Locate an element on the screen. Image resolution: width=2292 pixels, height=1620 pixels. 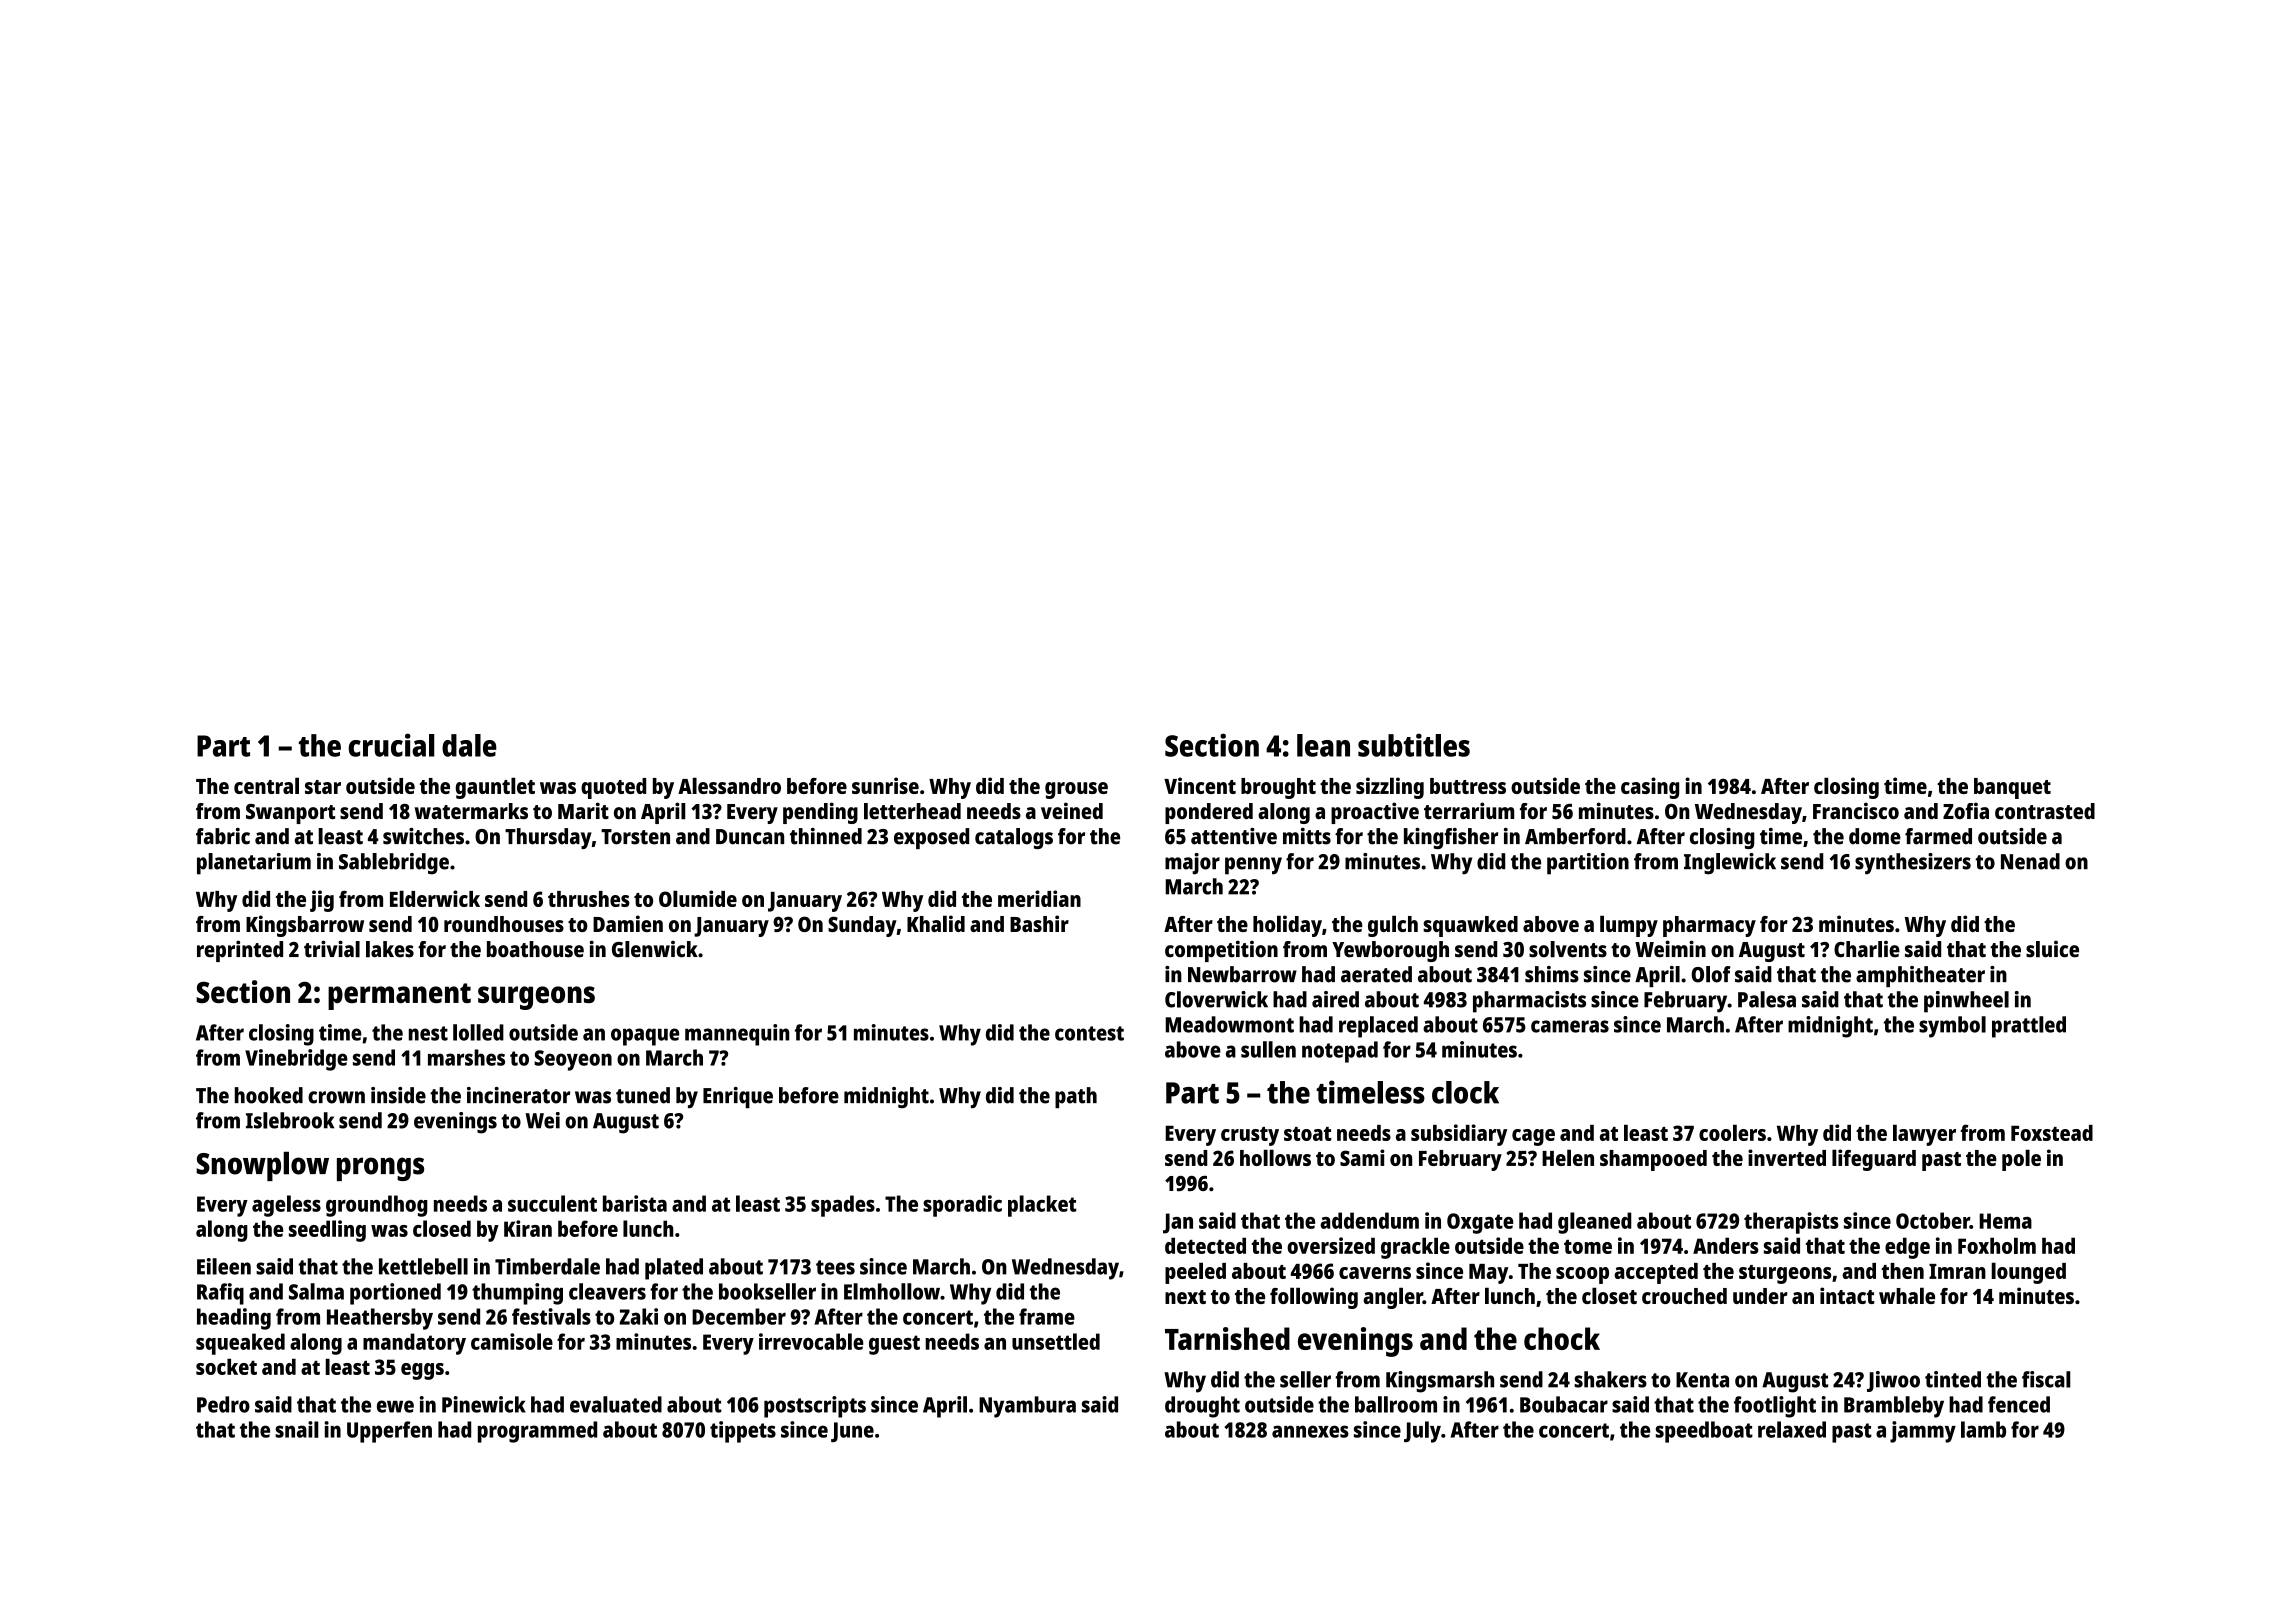
holiday is located at coordinates (1287, 926).
